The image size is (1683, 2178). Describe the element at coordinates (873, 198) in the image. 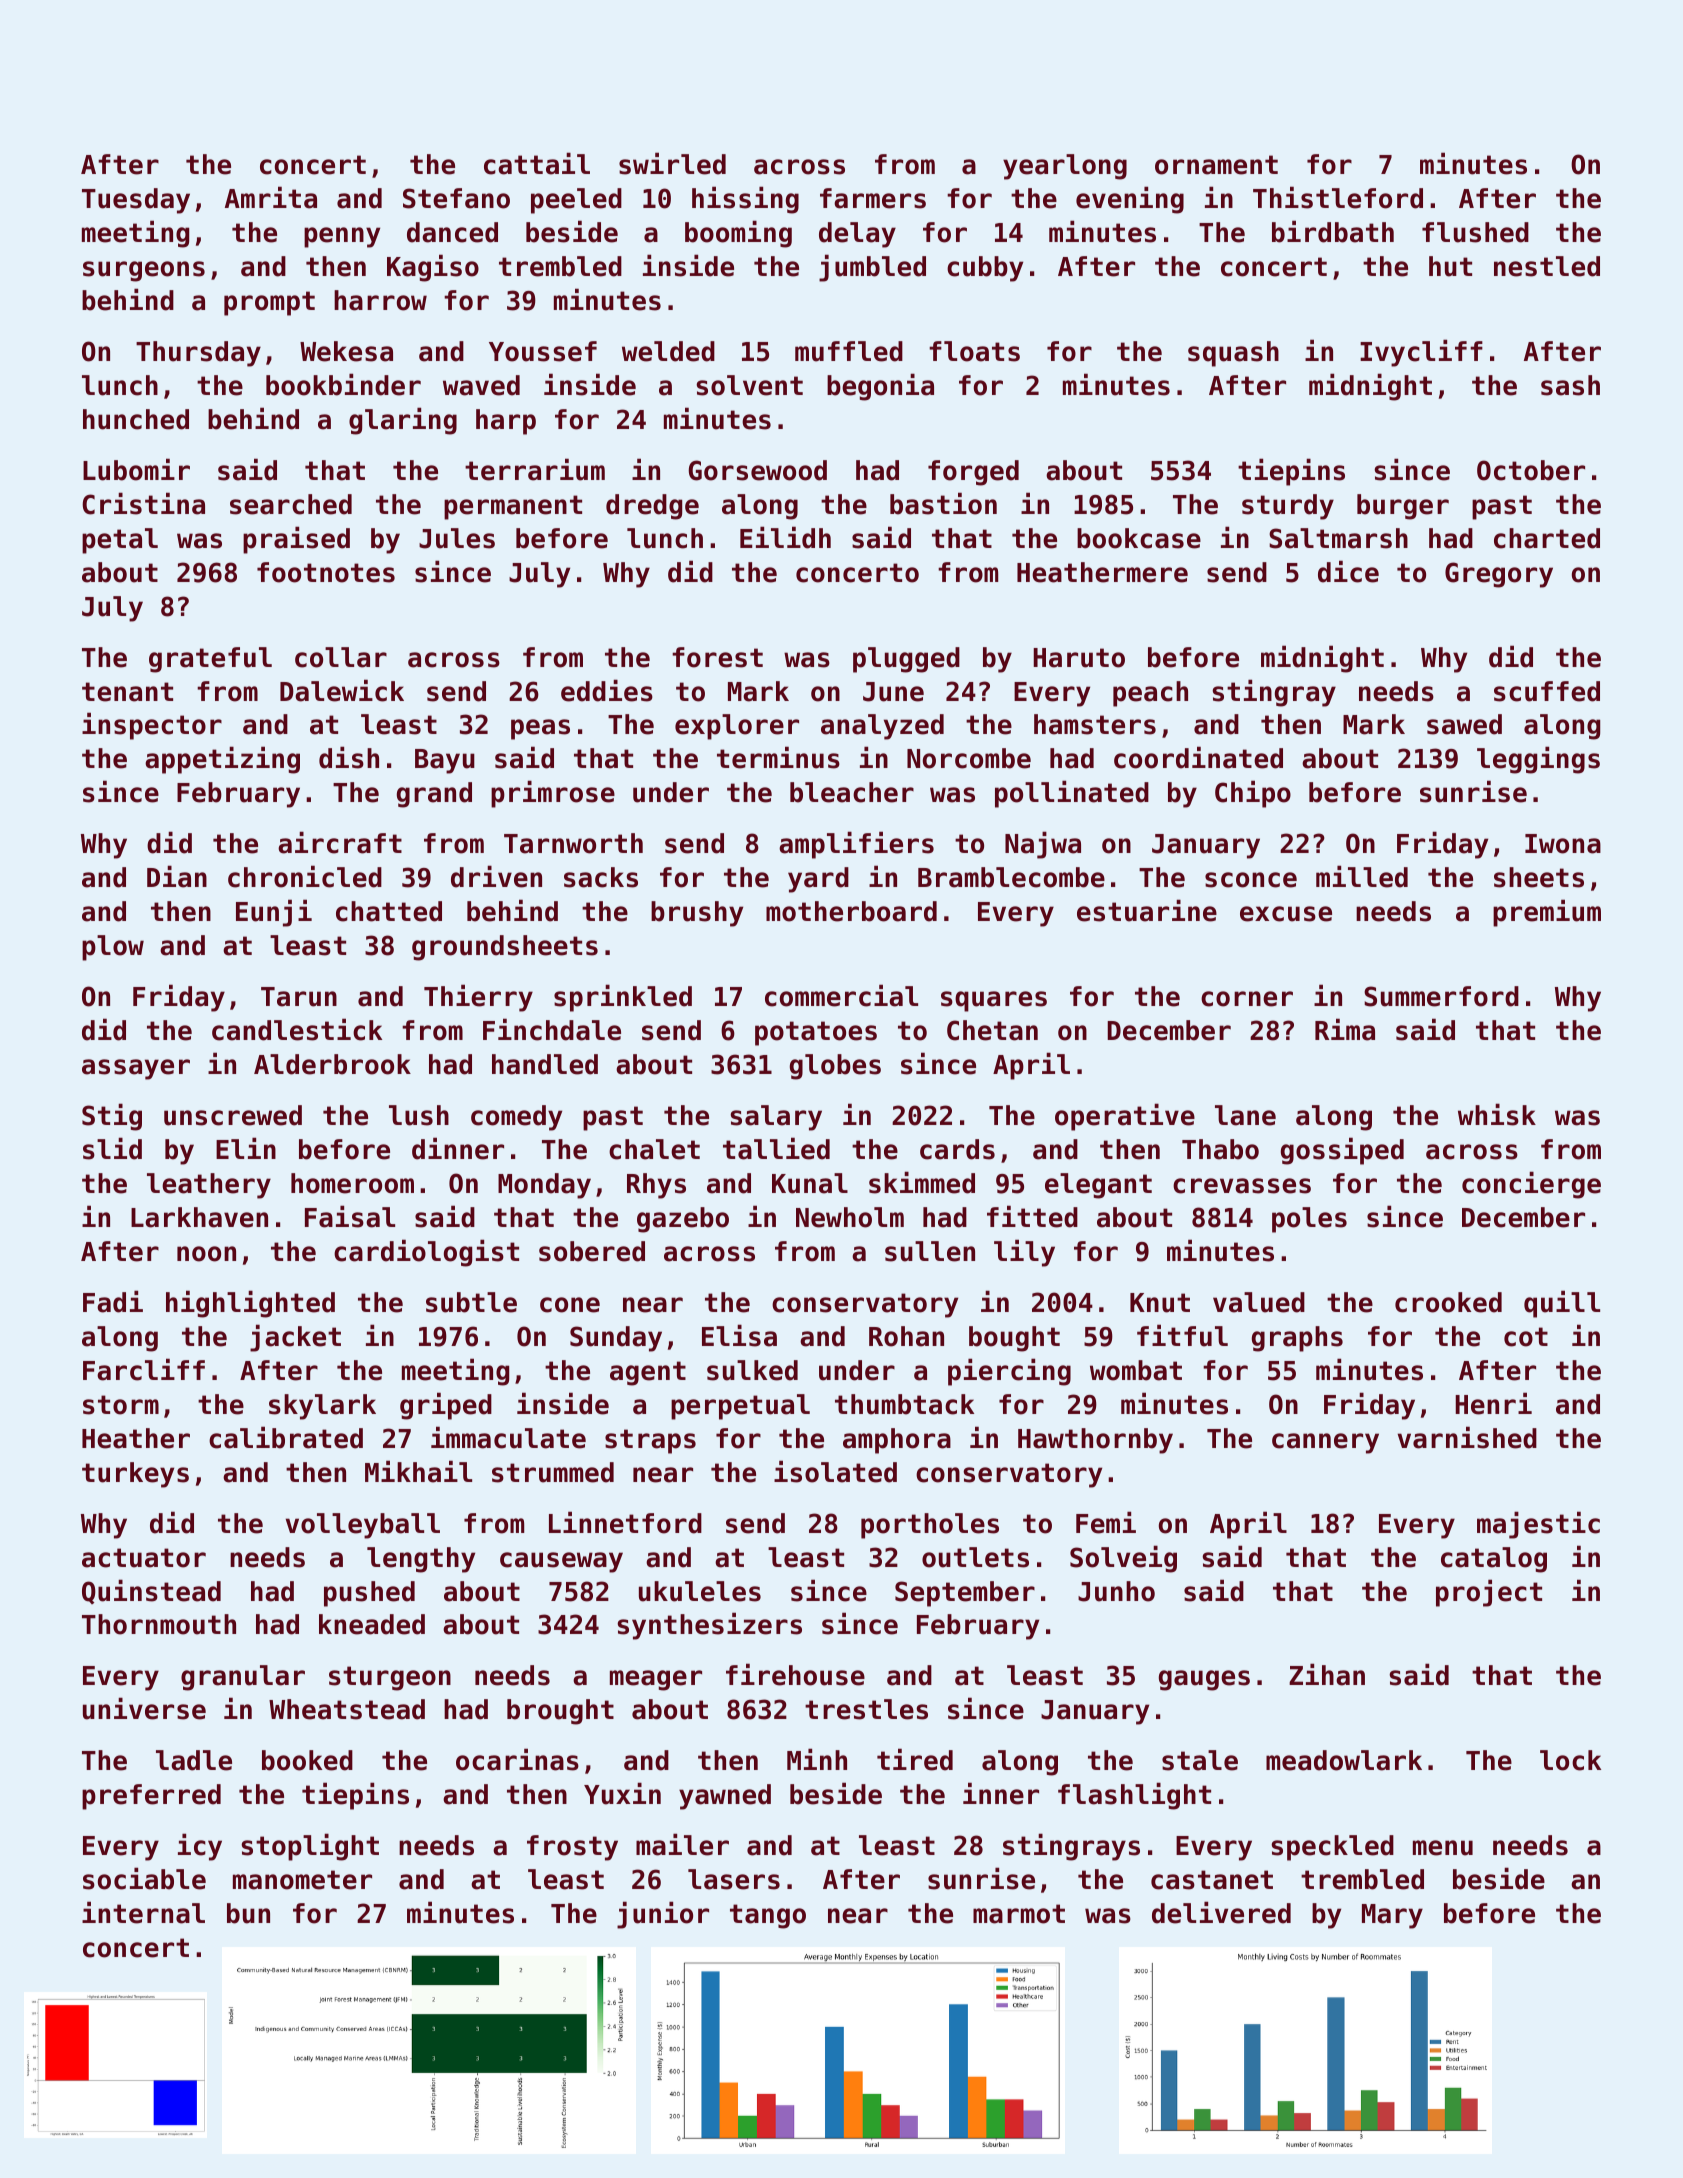

I see `farmers` at that location.
